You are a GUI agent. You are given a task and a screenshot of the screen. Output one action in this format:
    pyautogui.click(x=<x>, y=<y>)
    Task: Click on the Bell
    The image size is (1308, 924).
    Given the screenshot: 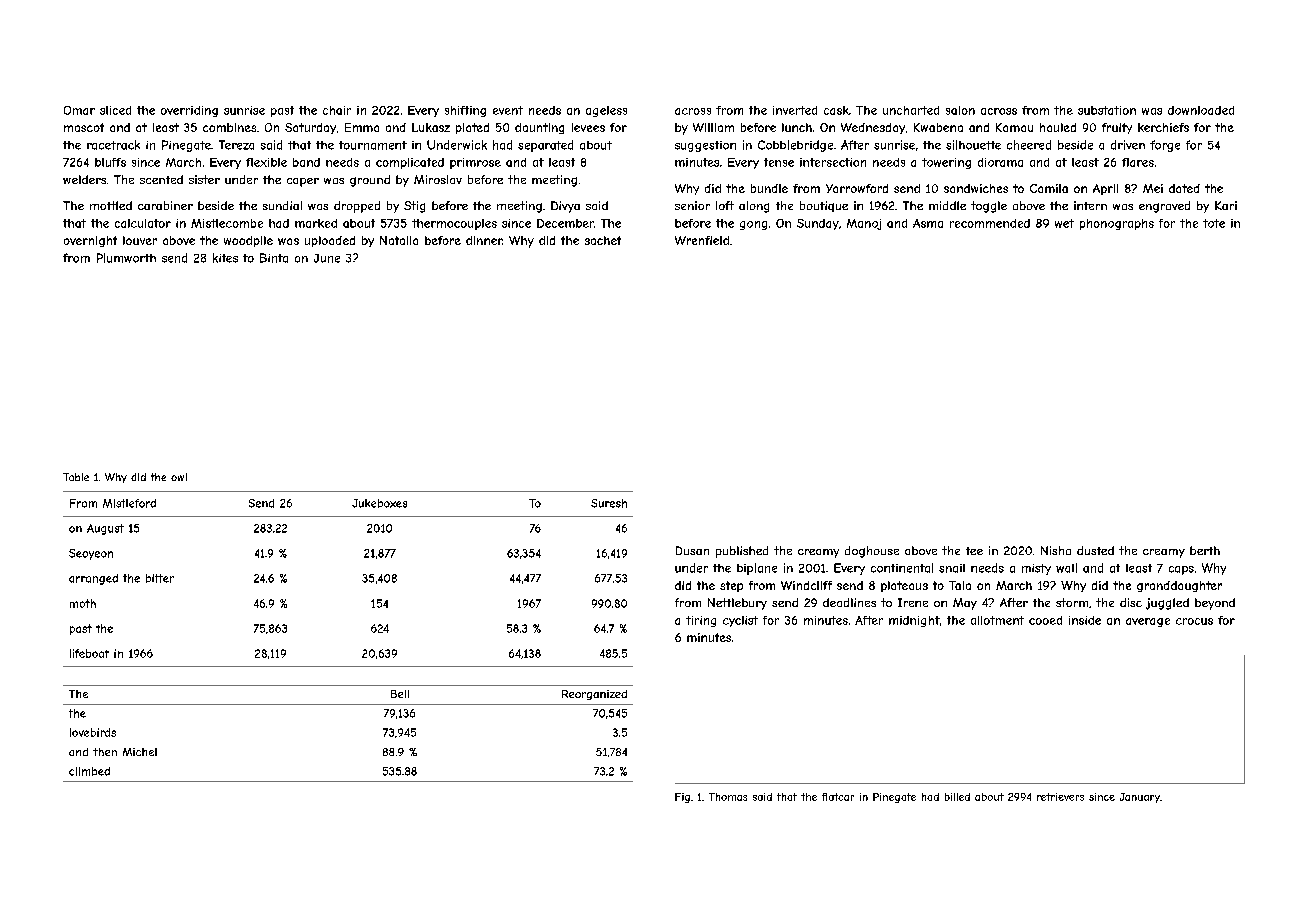 What is the action you would take?
    pyautogui.click(x=400, y=694)
